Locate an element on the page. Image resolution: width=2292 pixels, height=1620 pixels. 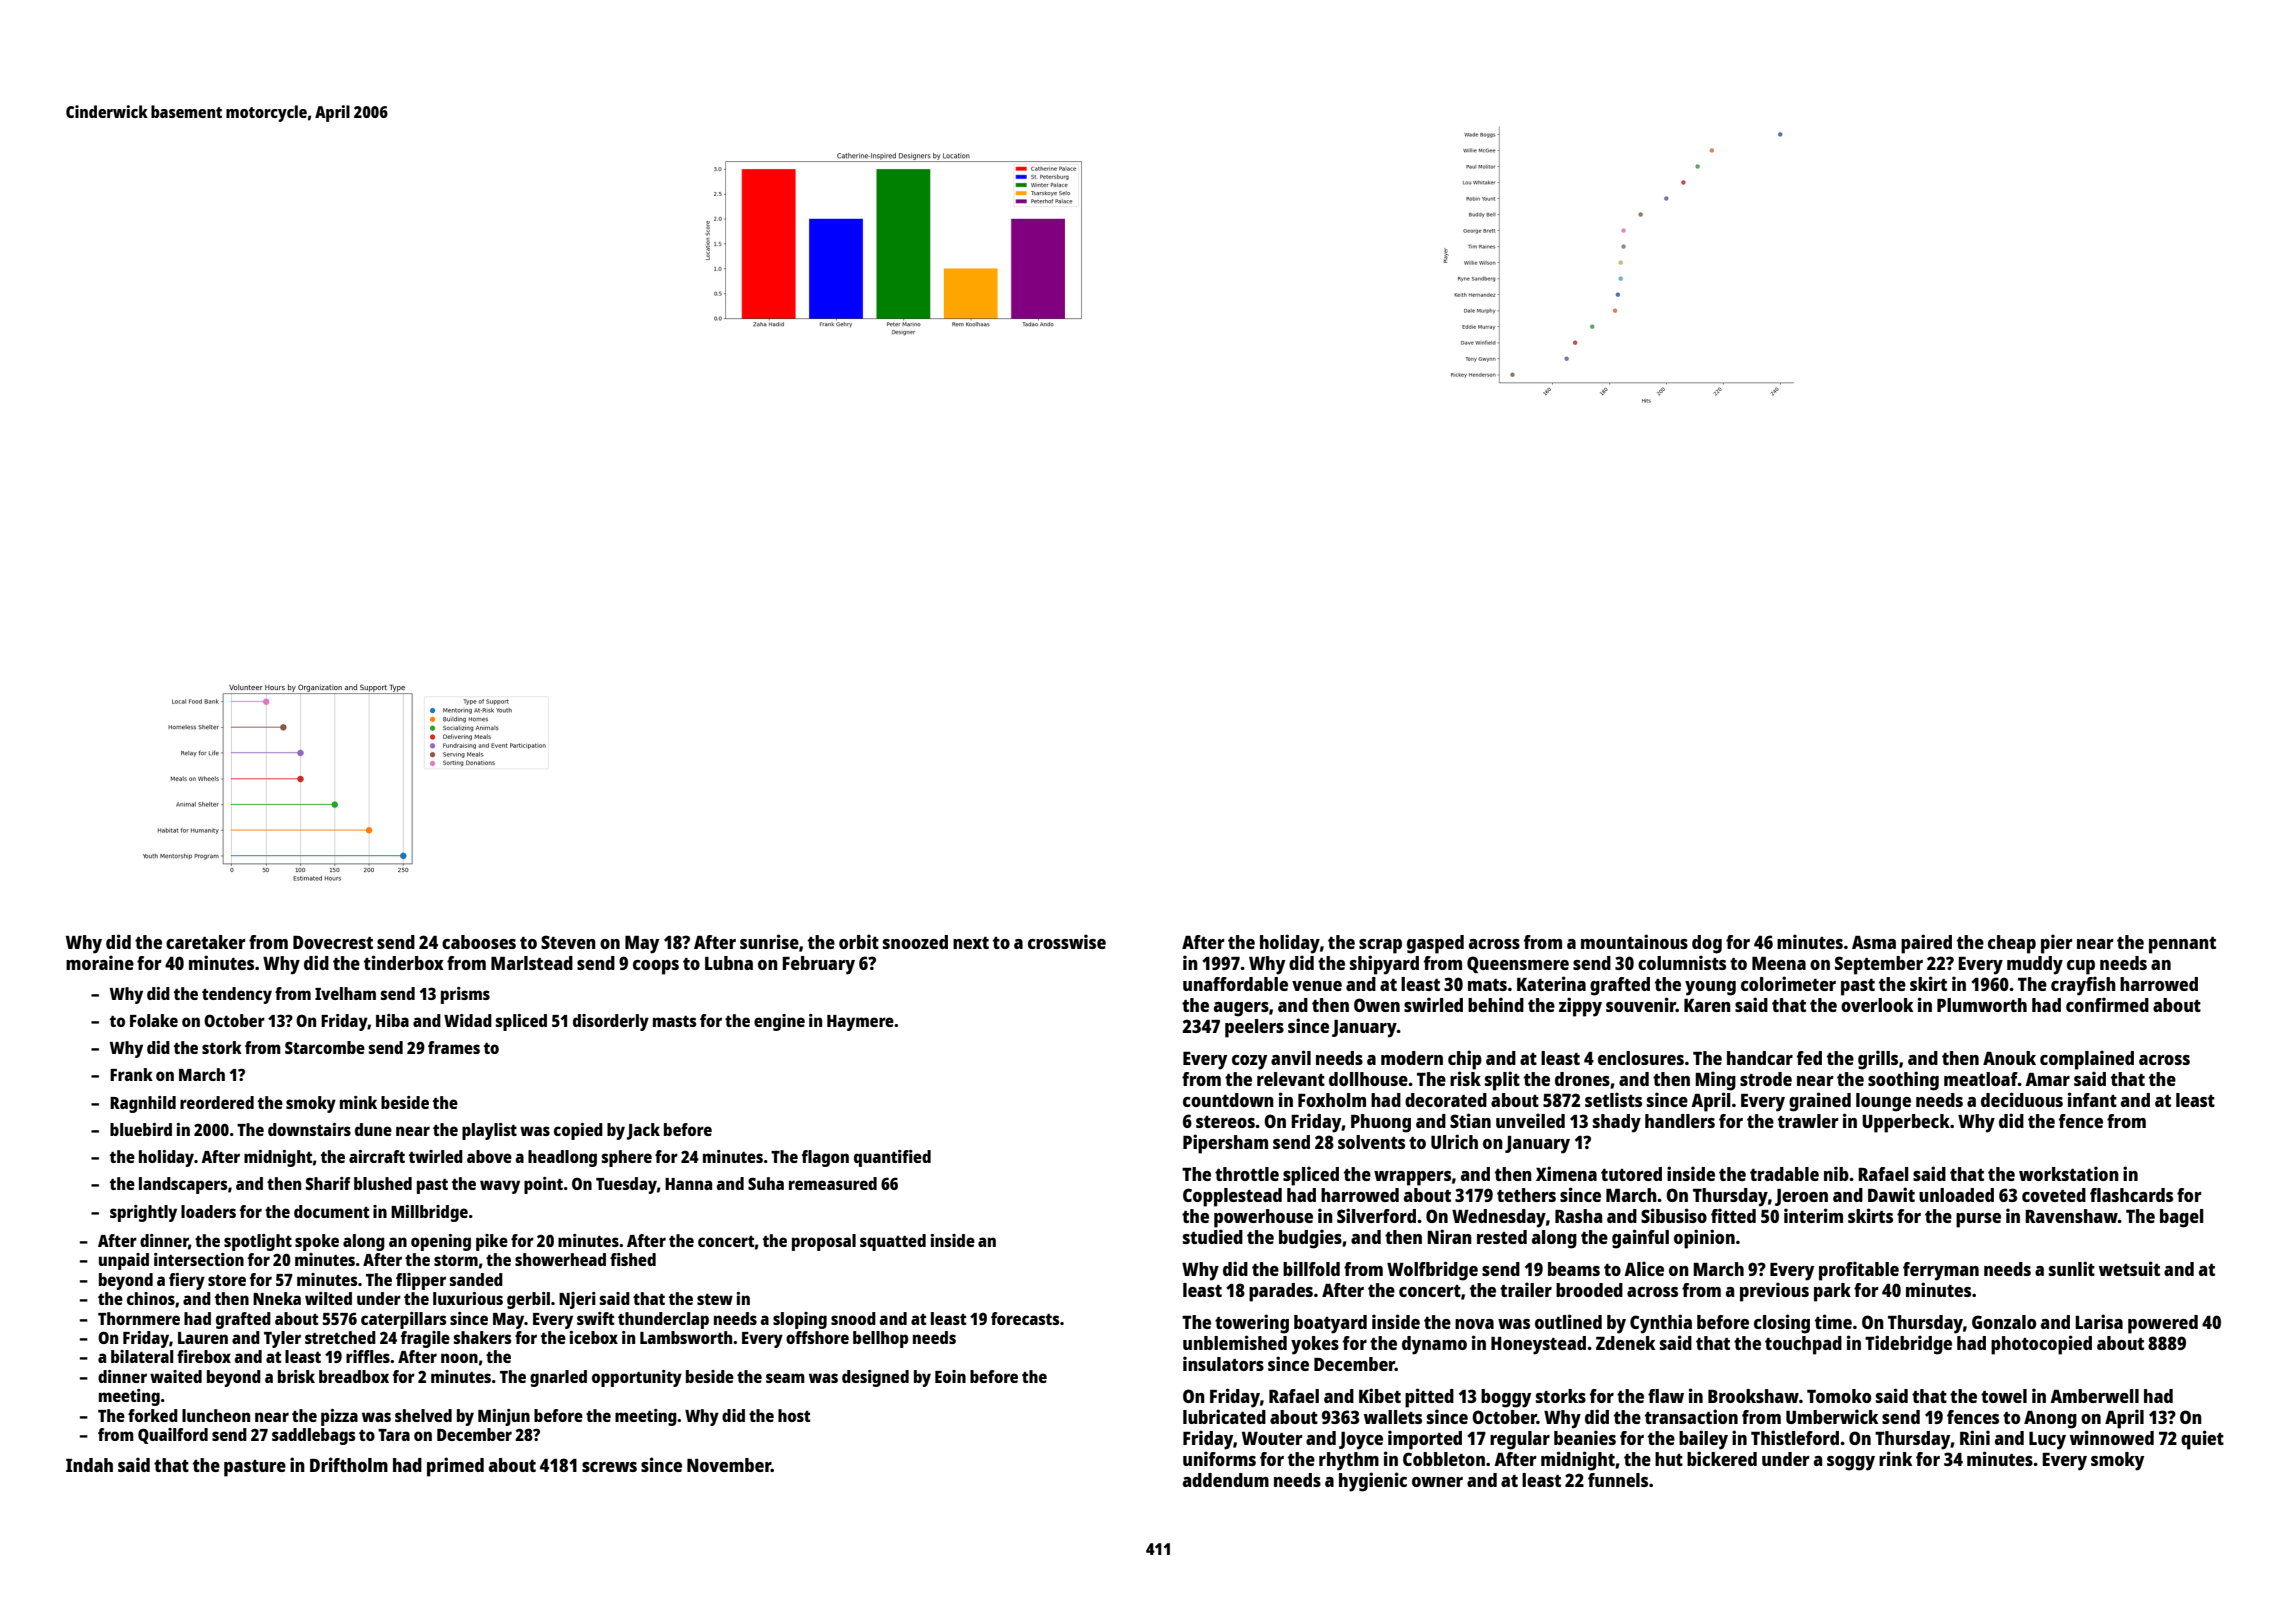
Driftholm is located at coordinates (349, 1464).
